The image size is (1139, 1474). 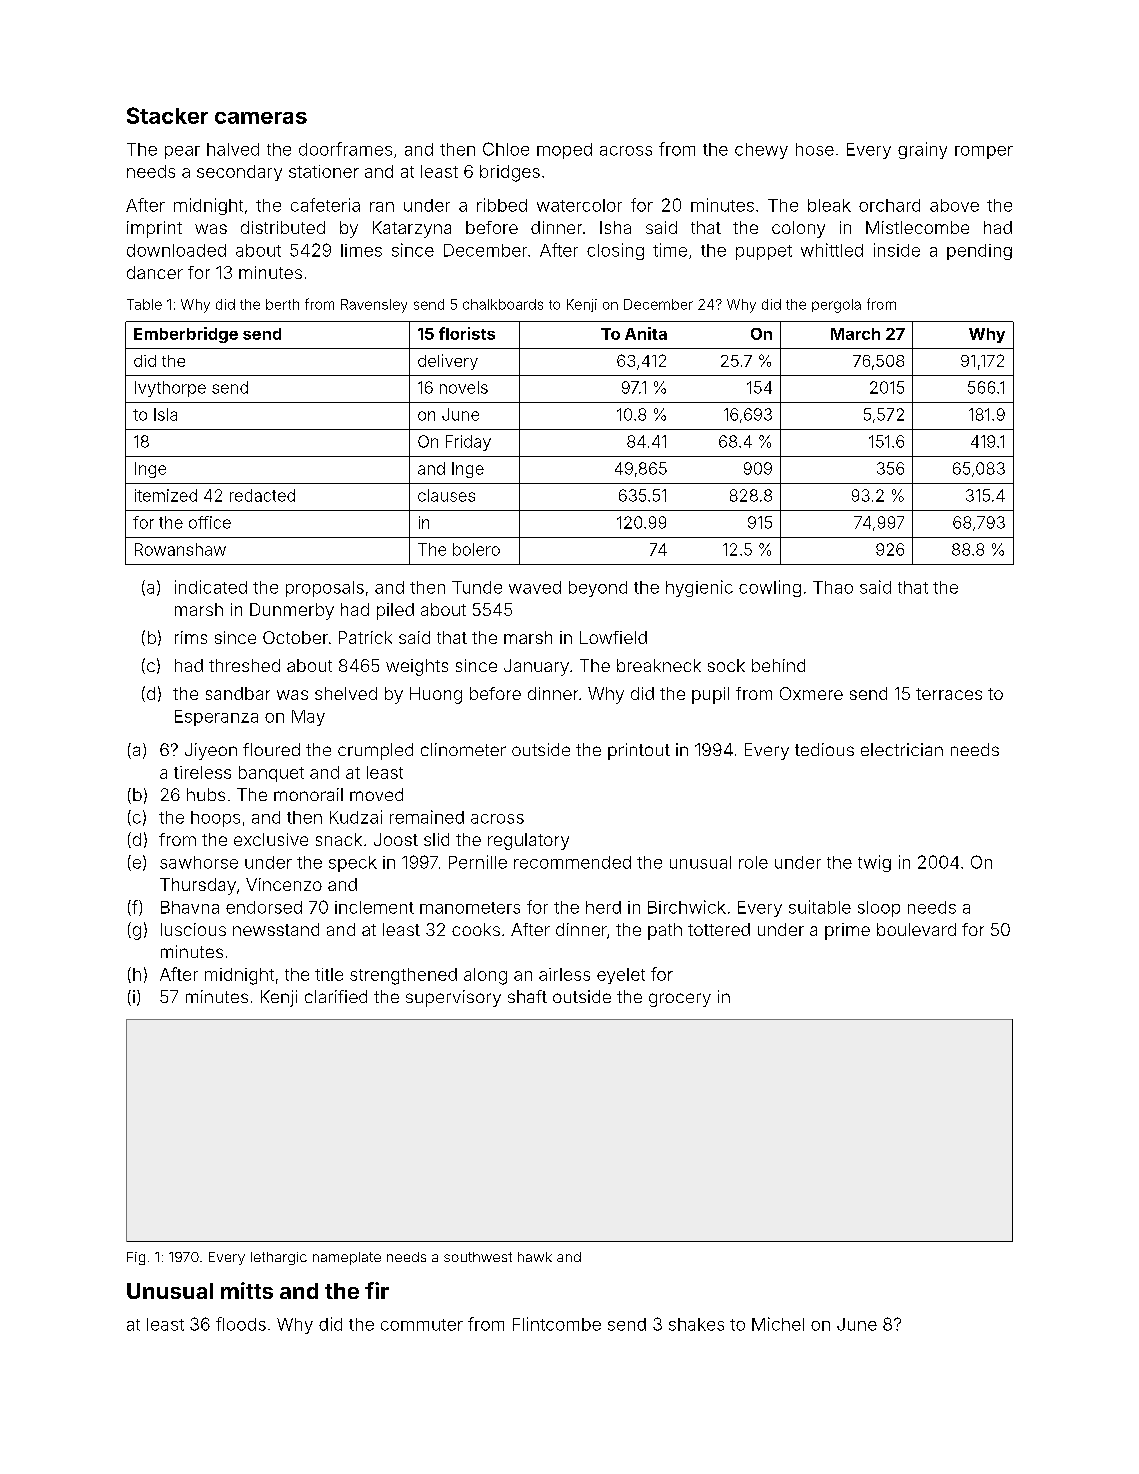 What do you see at coordinates (170, 389) in the page?
I see `Ivythorpe` at bounding box center [170, 389].
